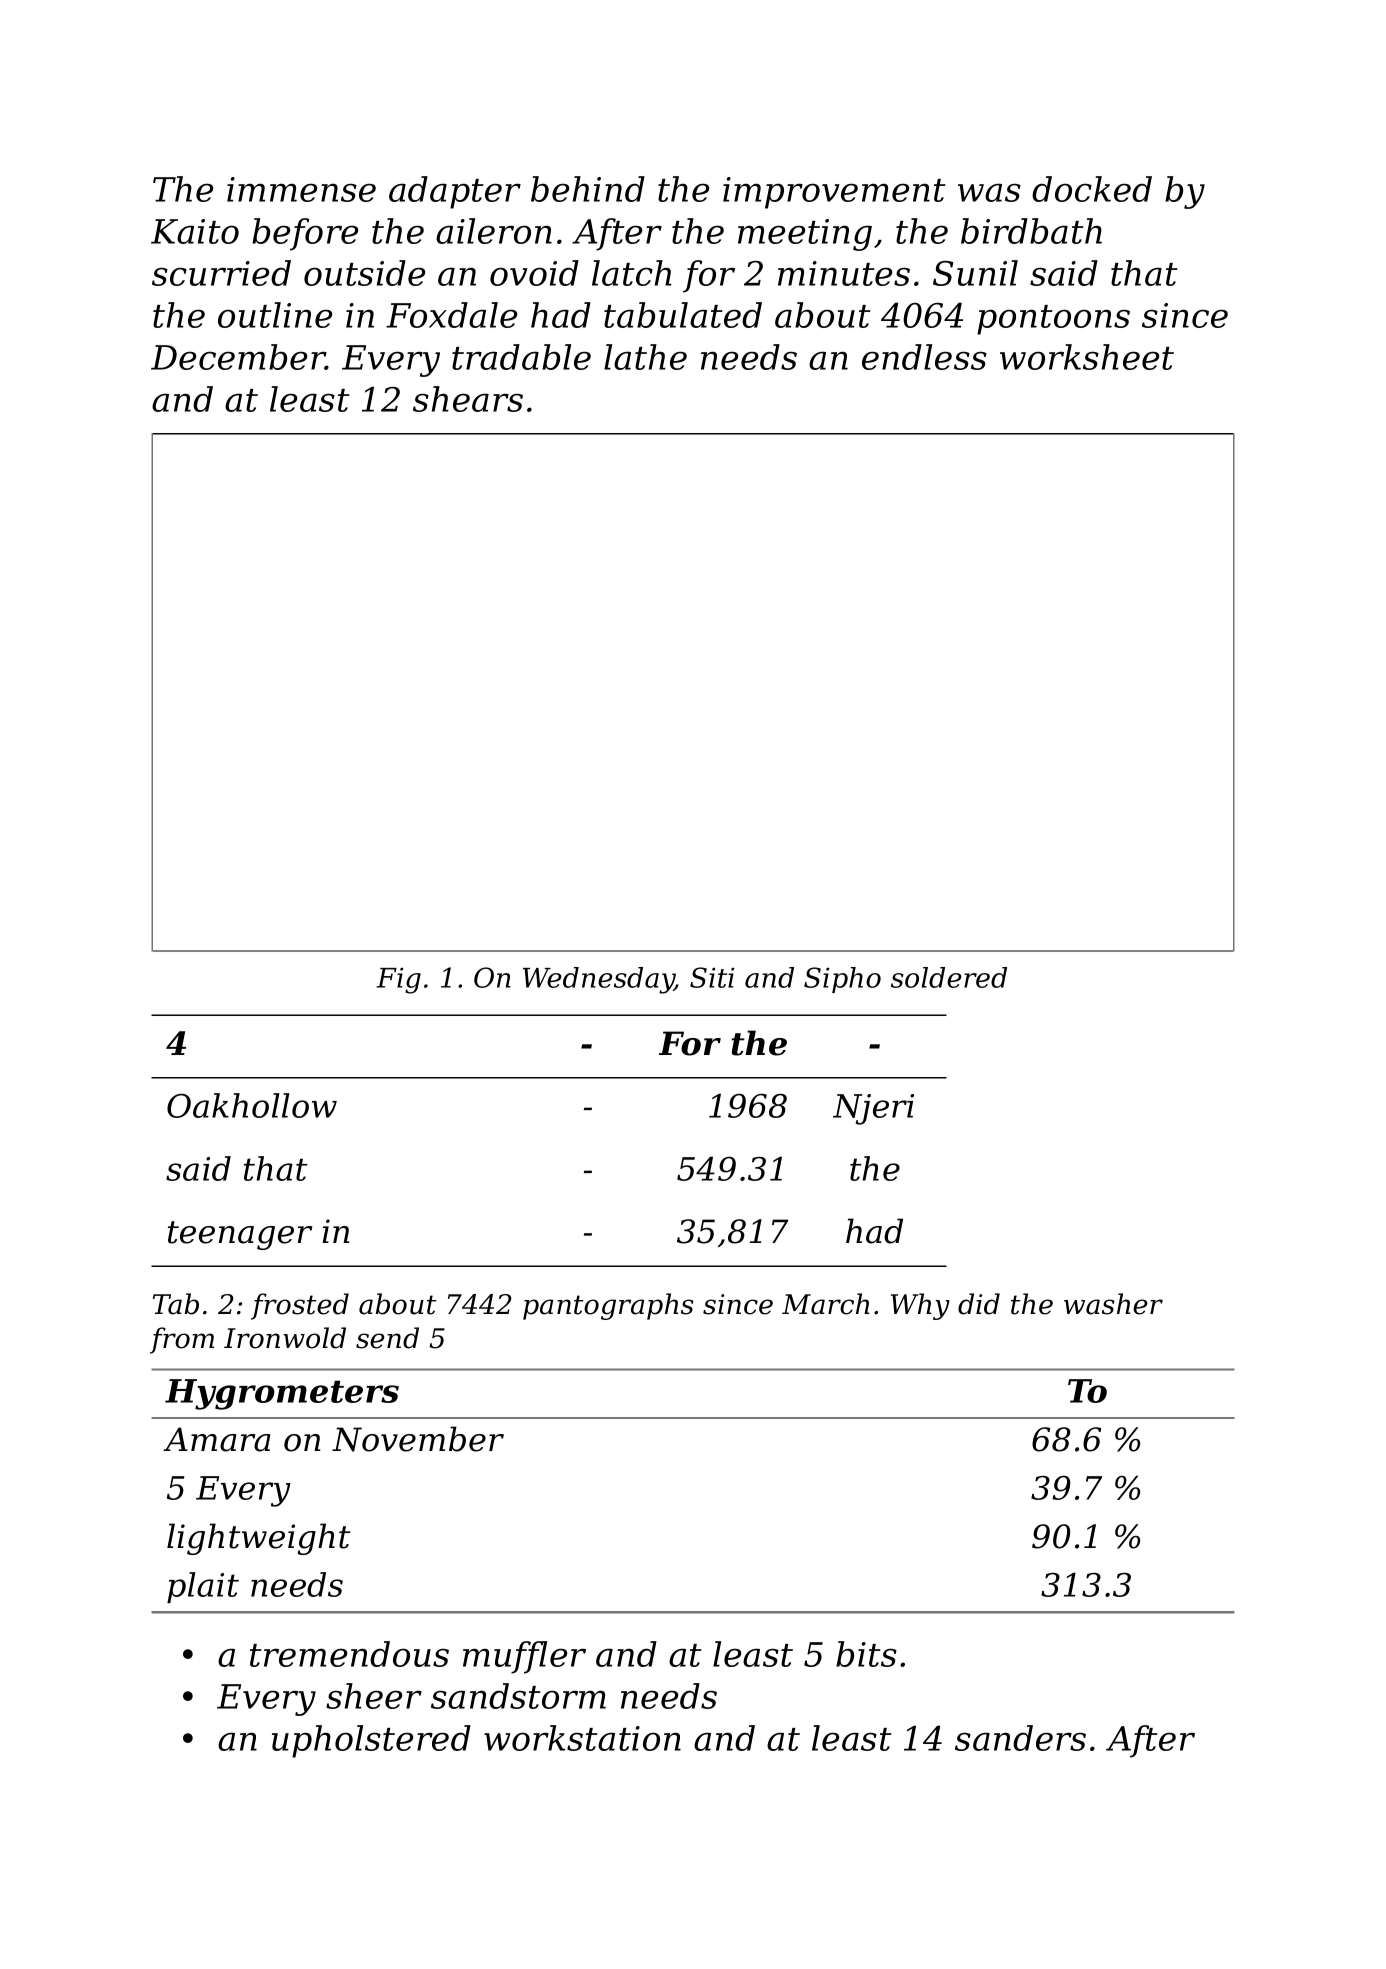  What do you see at coordinates (524, 1657) in the screenshot?
I see `muffler` at bounding box center [524, 1657].
